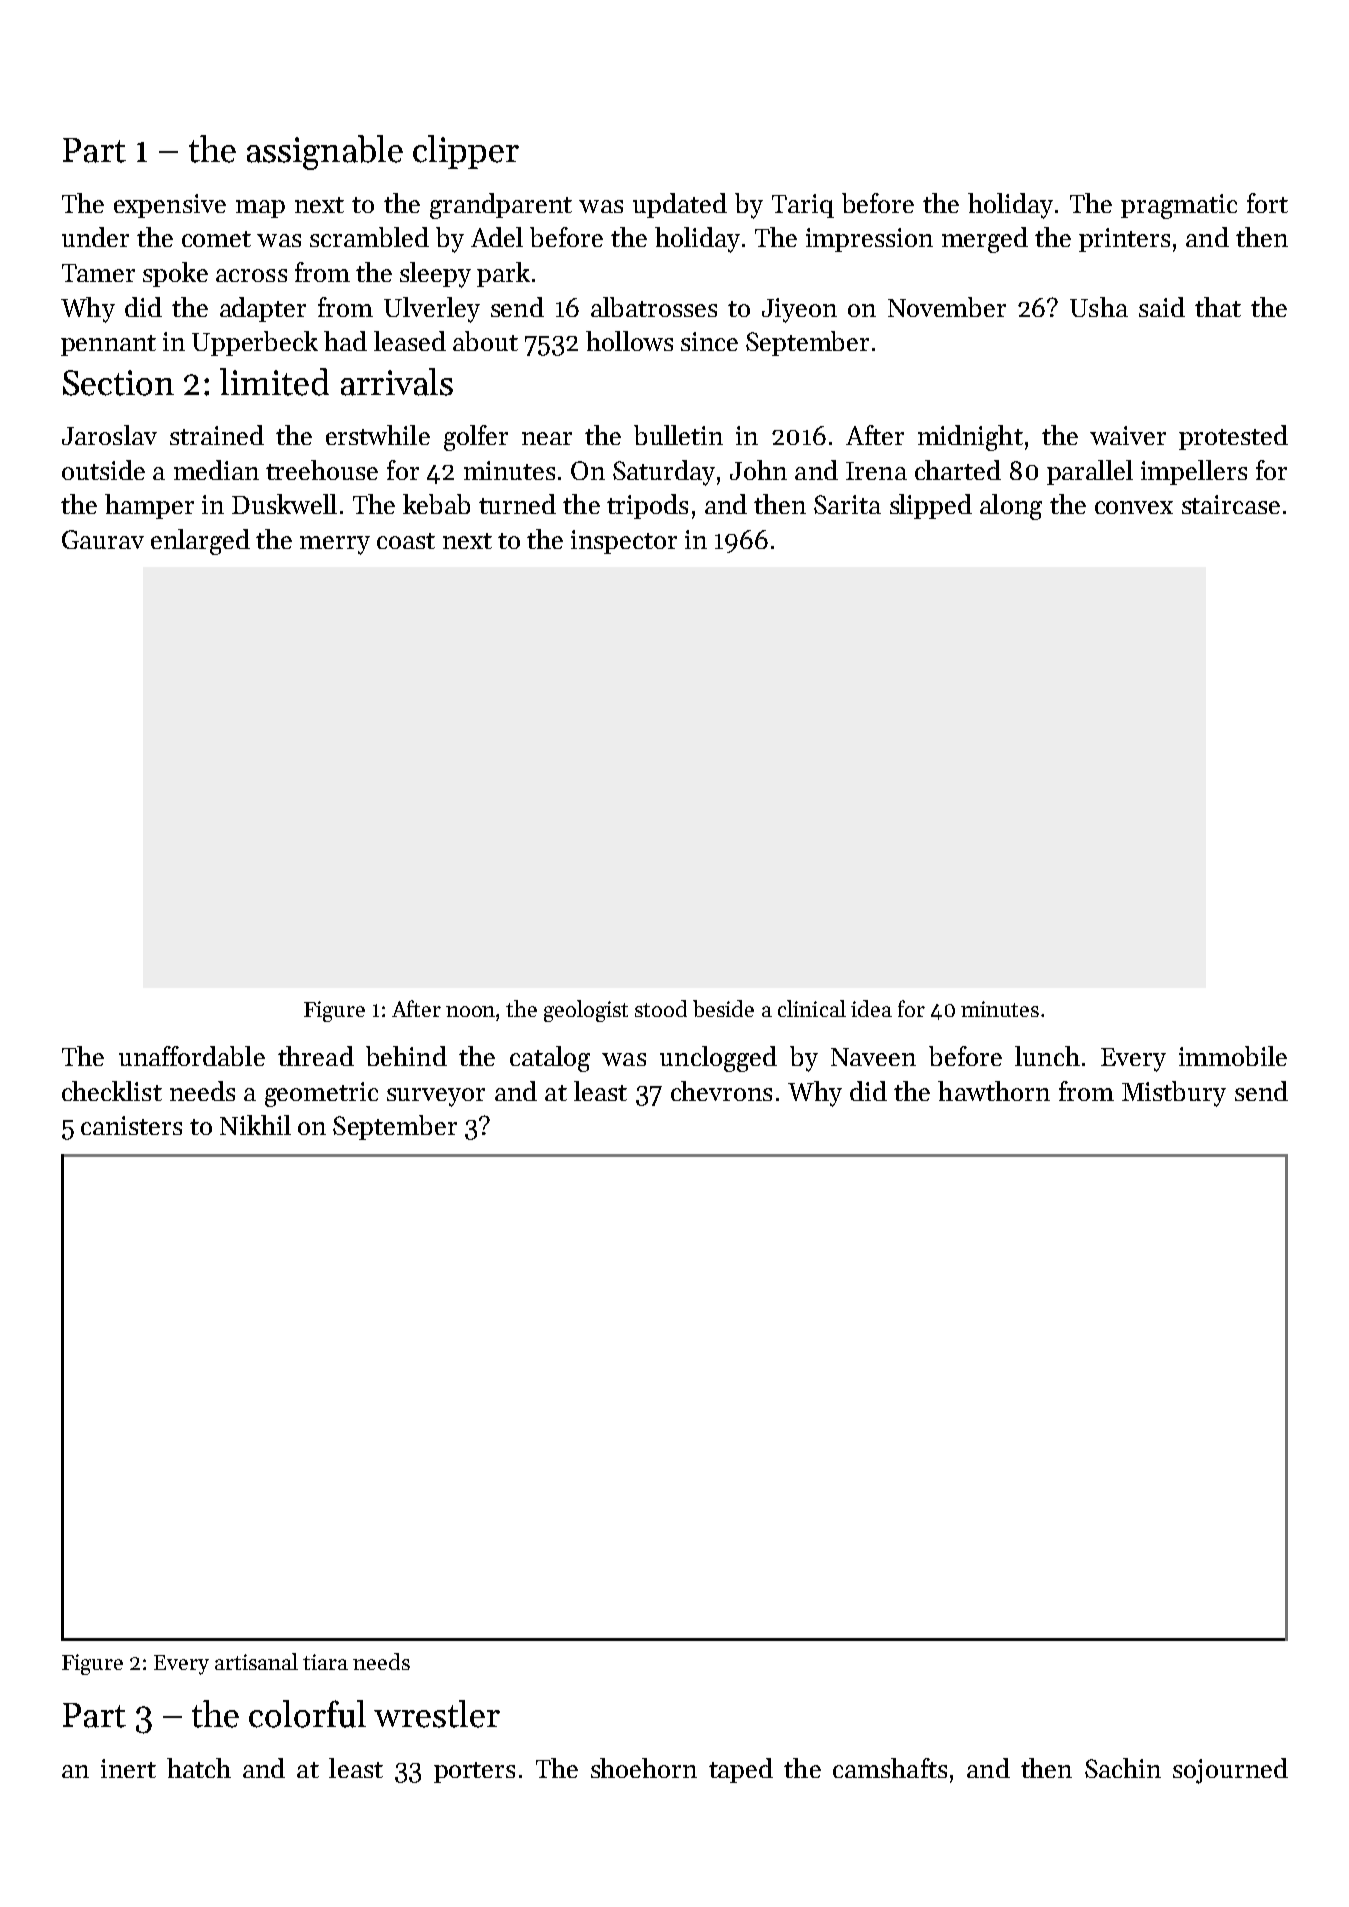 The width and height of the screenshot is (1349, 1907). Describe the element at coordinates (466, 152) in the screenshot. I see `clipper` at that location.
